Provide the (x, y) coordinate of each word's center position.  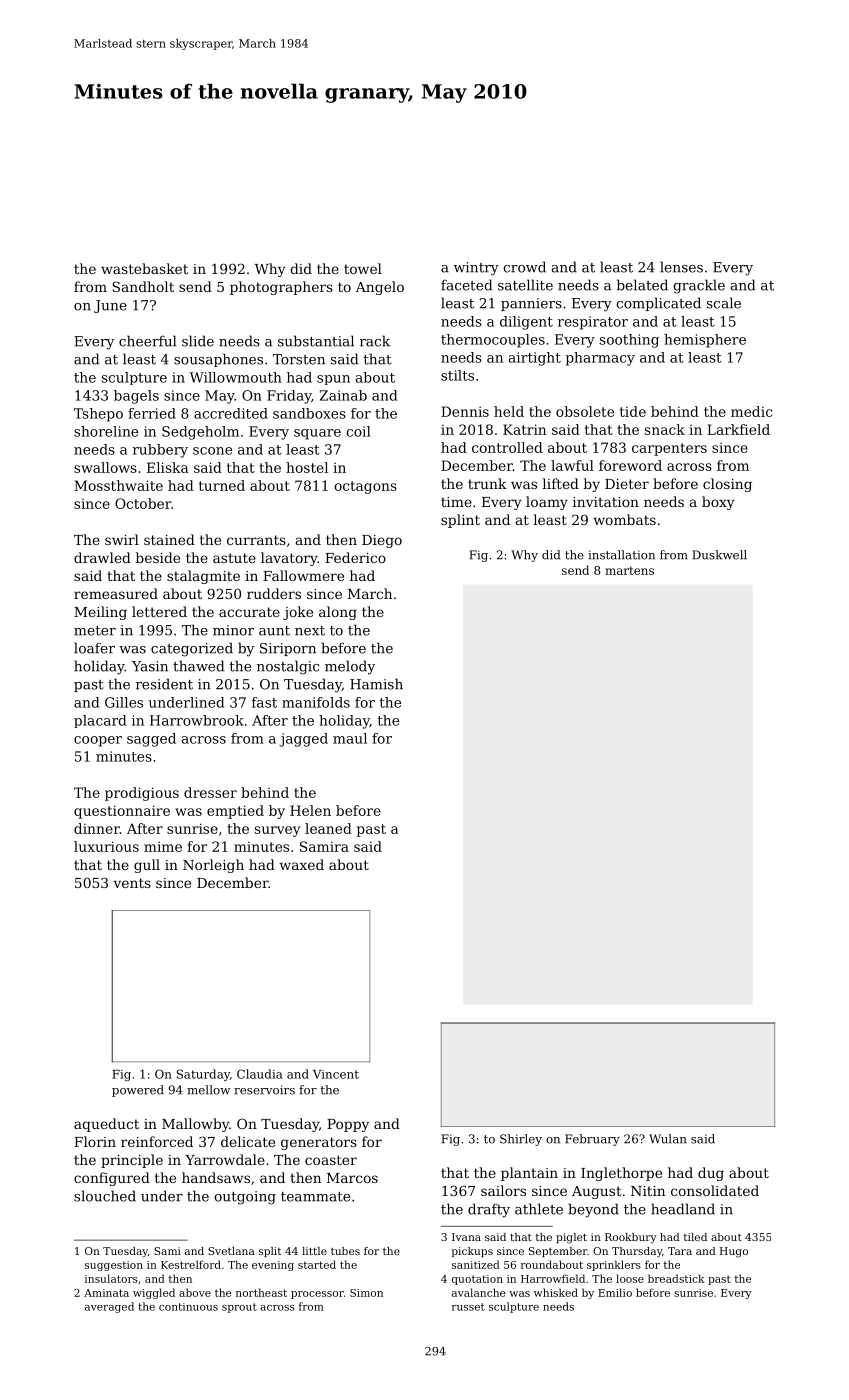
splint (460, 521)
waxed (301, 864)
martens (629, 570)
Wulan (667, 1139)
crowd (524, 267)
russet (468, 1307)
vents (132, 883)
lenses (681, 267)
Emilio (615, 1292)
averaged (109, 1307)
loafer (94, 648)
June (110, 306)
